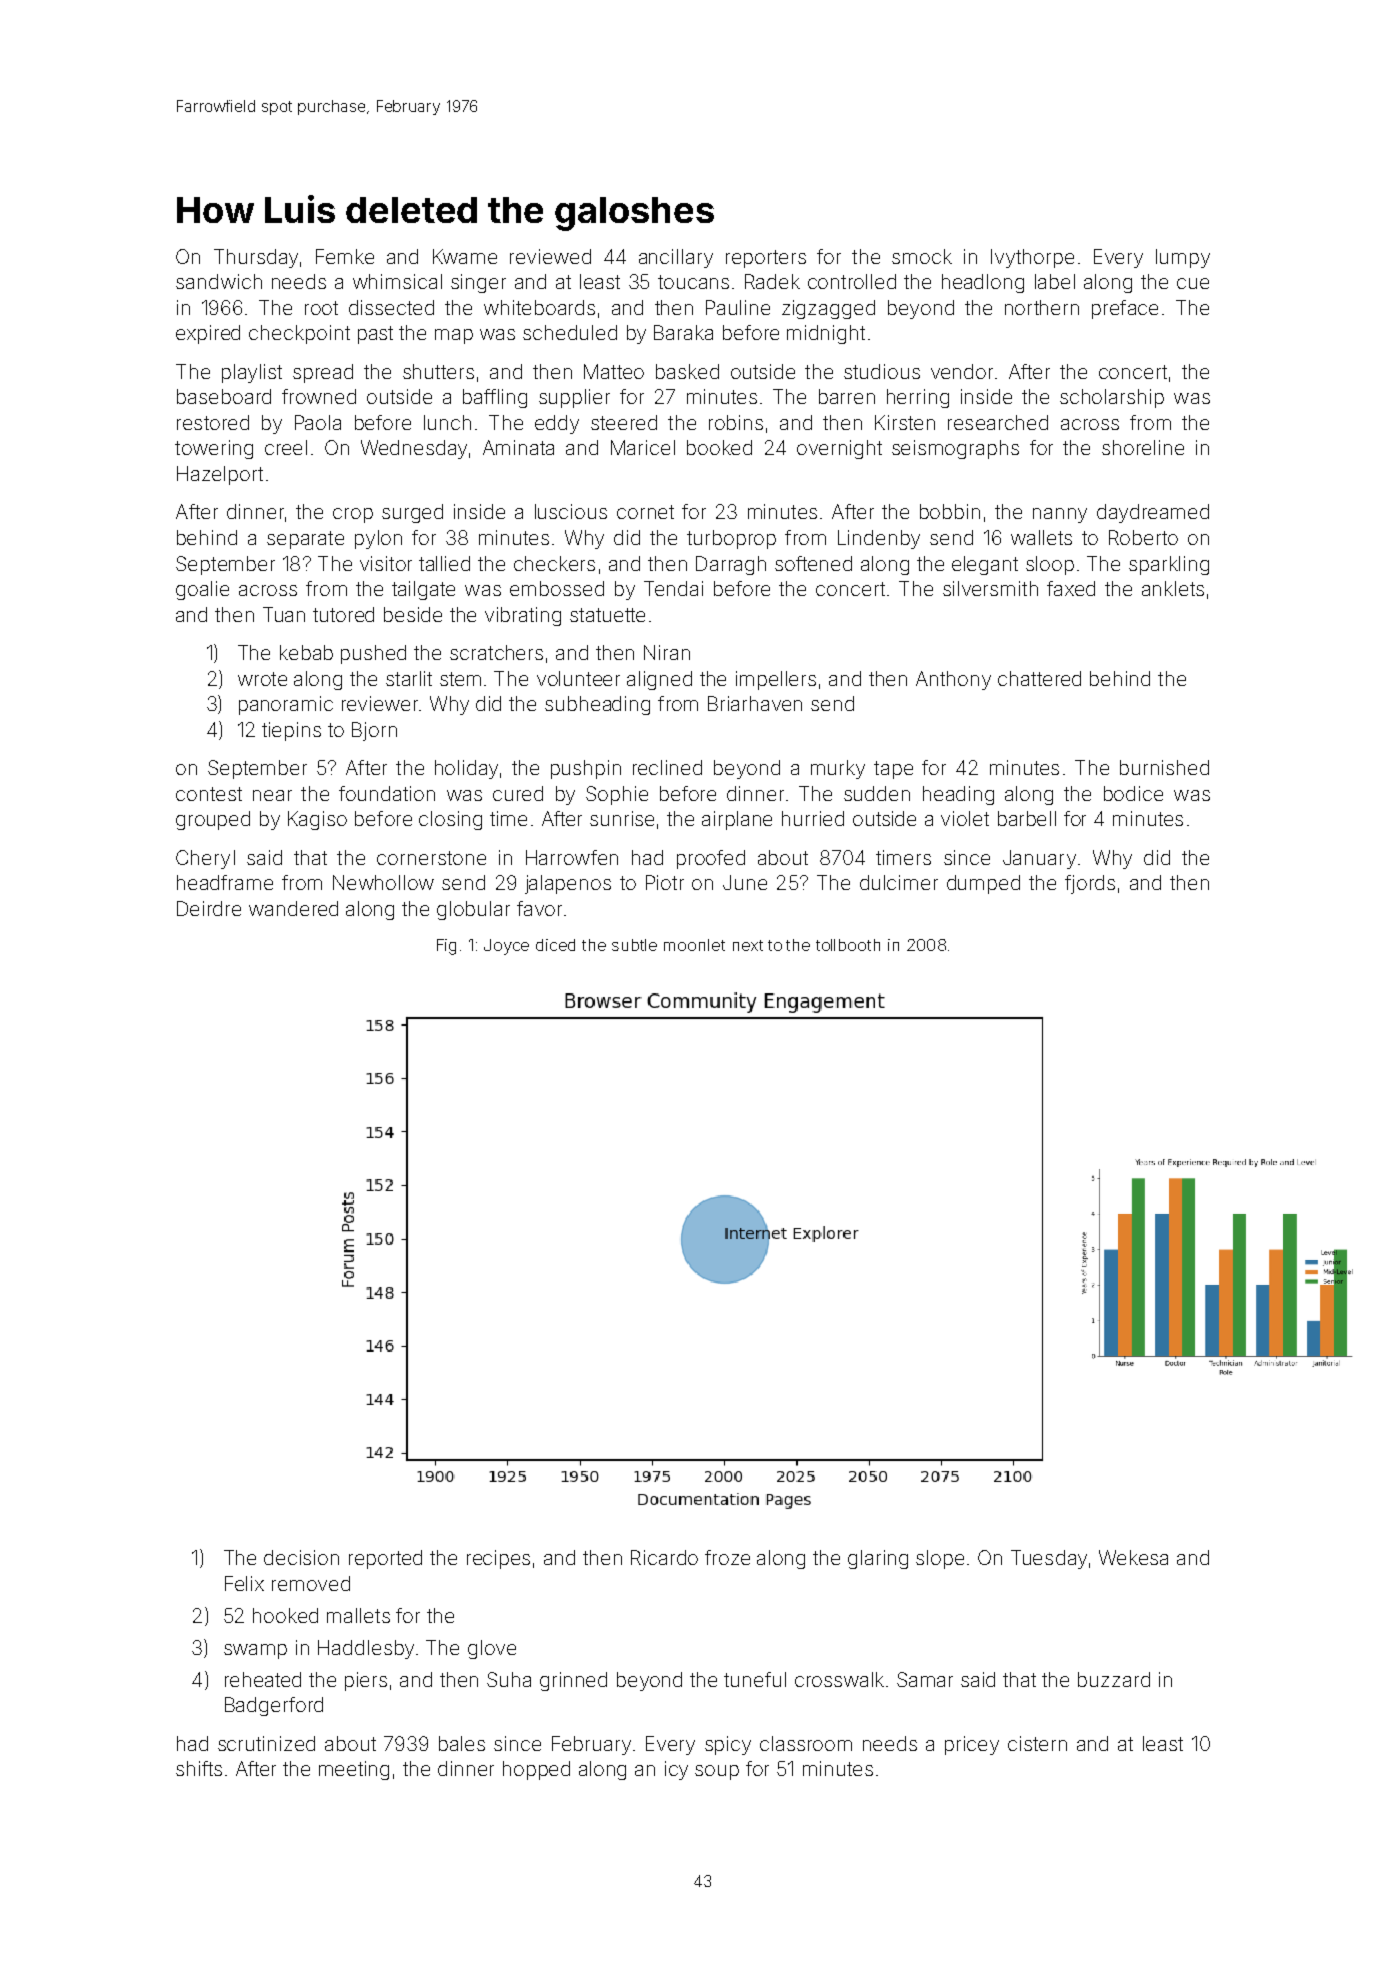 Image resolution: width=1386 pixels, height=1969 pixels. Describe the element at coordinates (813, 818) in the image. I see `hurried` at that location.
